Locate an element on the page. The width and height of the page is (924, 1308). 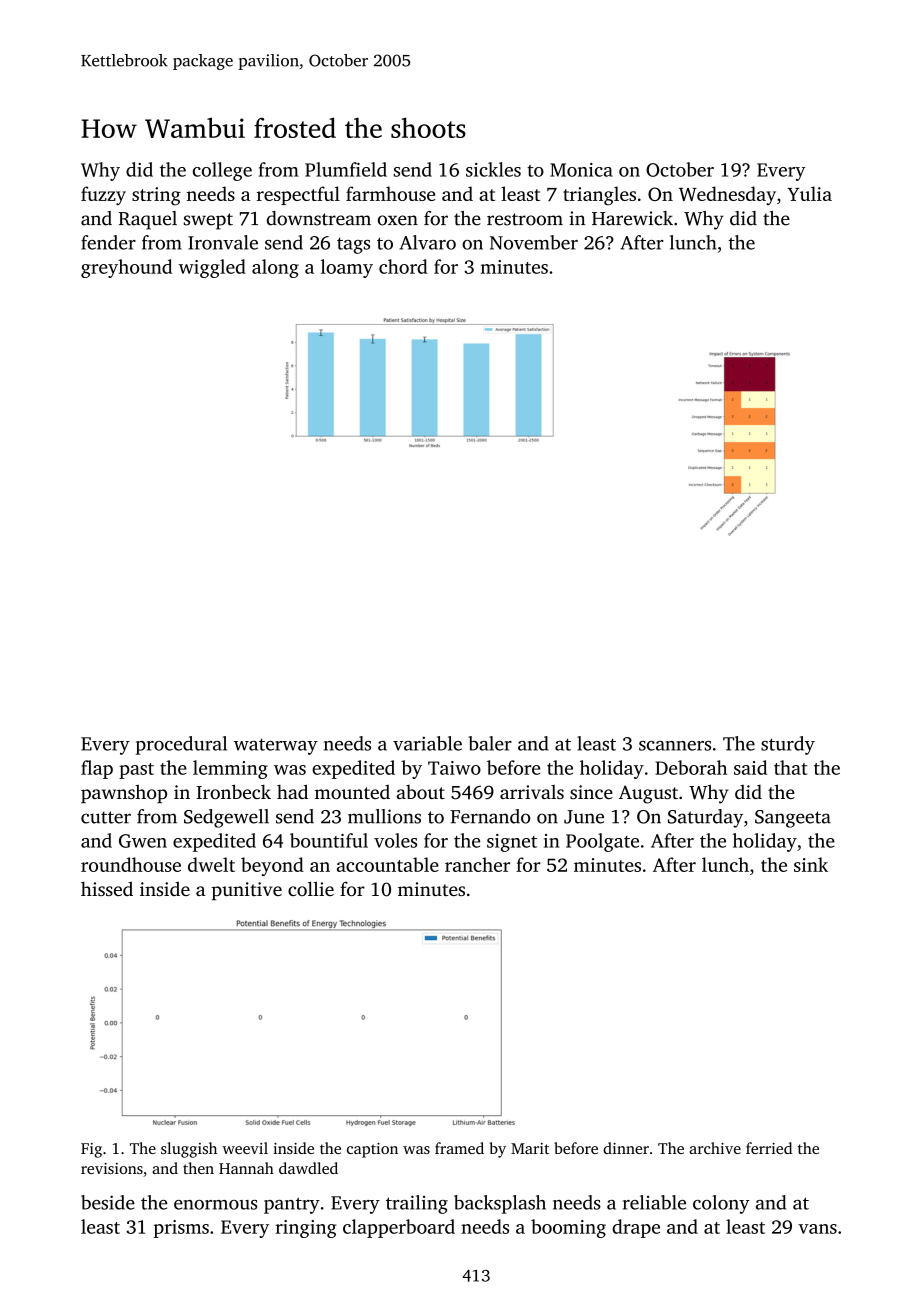
sickles is located at coordinates (493, 169).
